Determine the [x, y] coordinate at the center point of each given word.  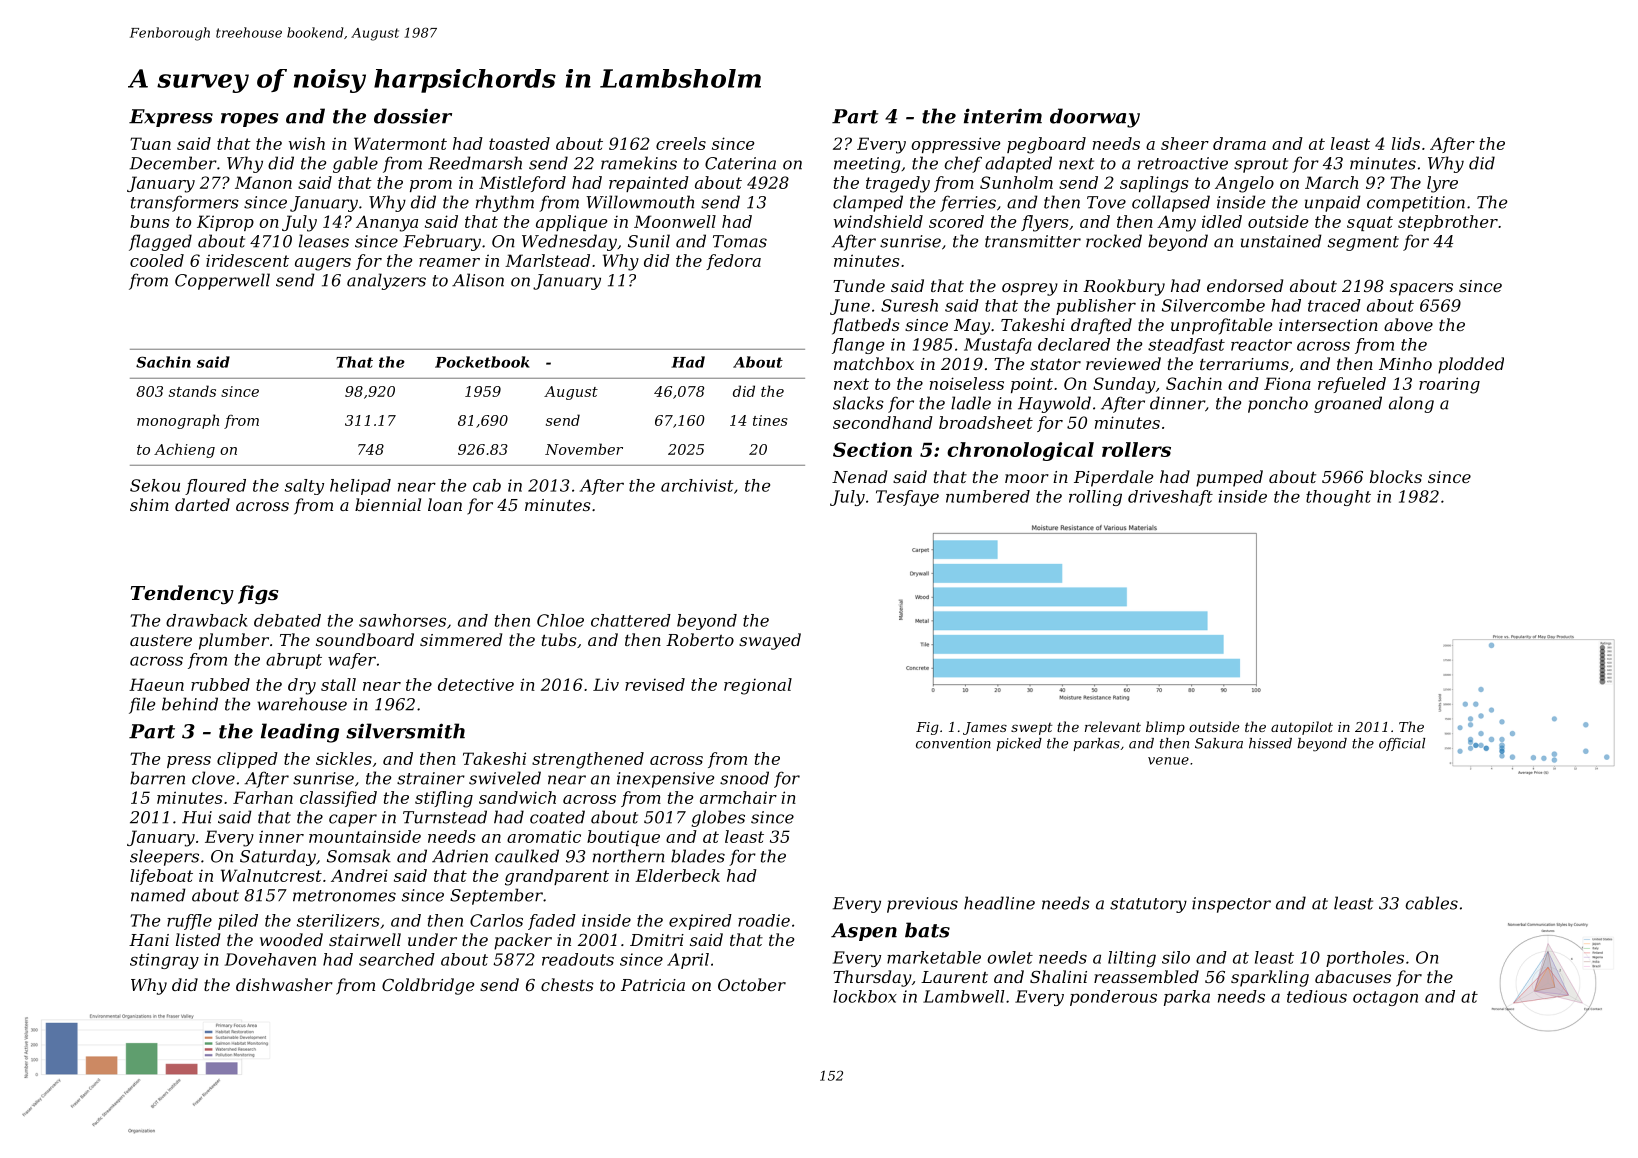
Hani [149, 940]
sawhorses [402, 620]
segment [1363, 243]
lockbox [865, 996]
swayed [770, 641]
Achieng [184, 450]
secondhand [883, 422]
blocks [1396, 476]
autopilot [1302, 728]
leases [324, 241]
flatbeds [866, 326]
